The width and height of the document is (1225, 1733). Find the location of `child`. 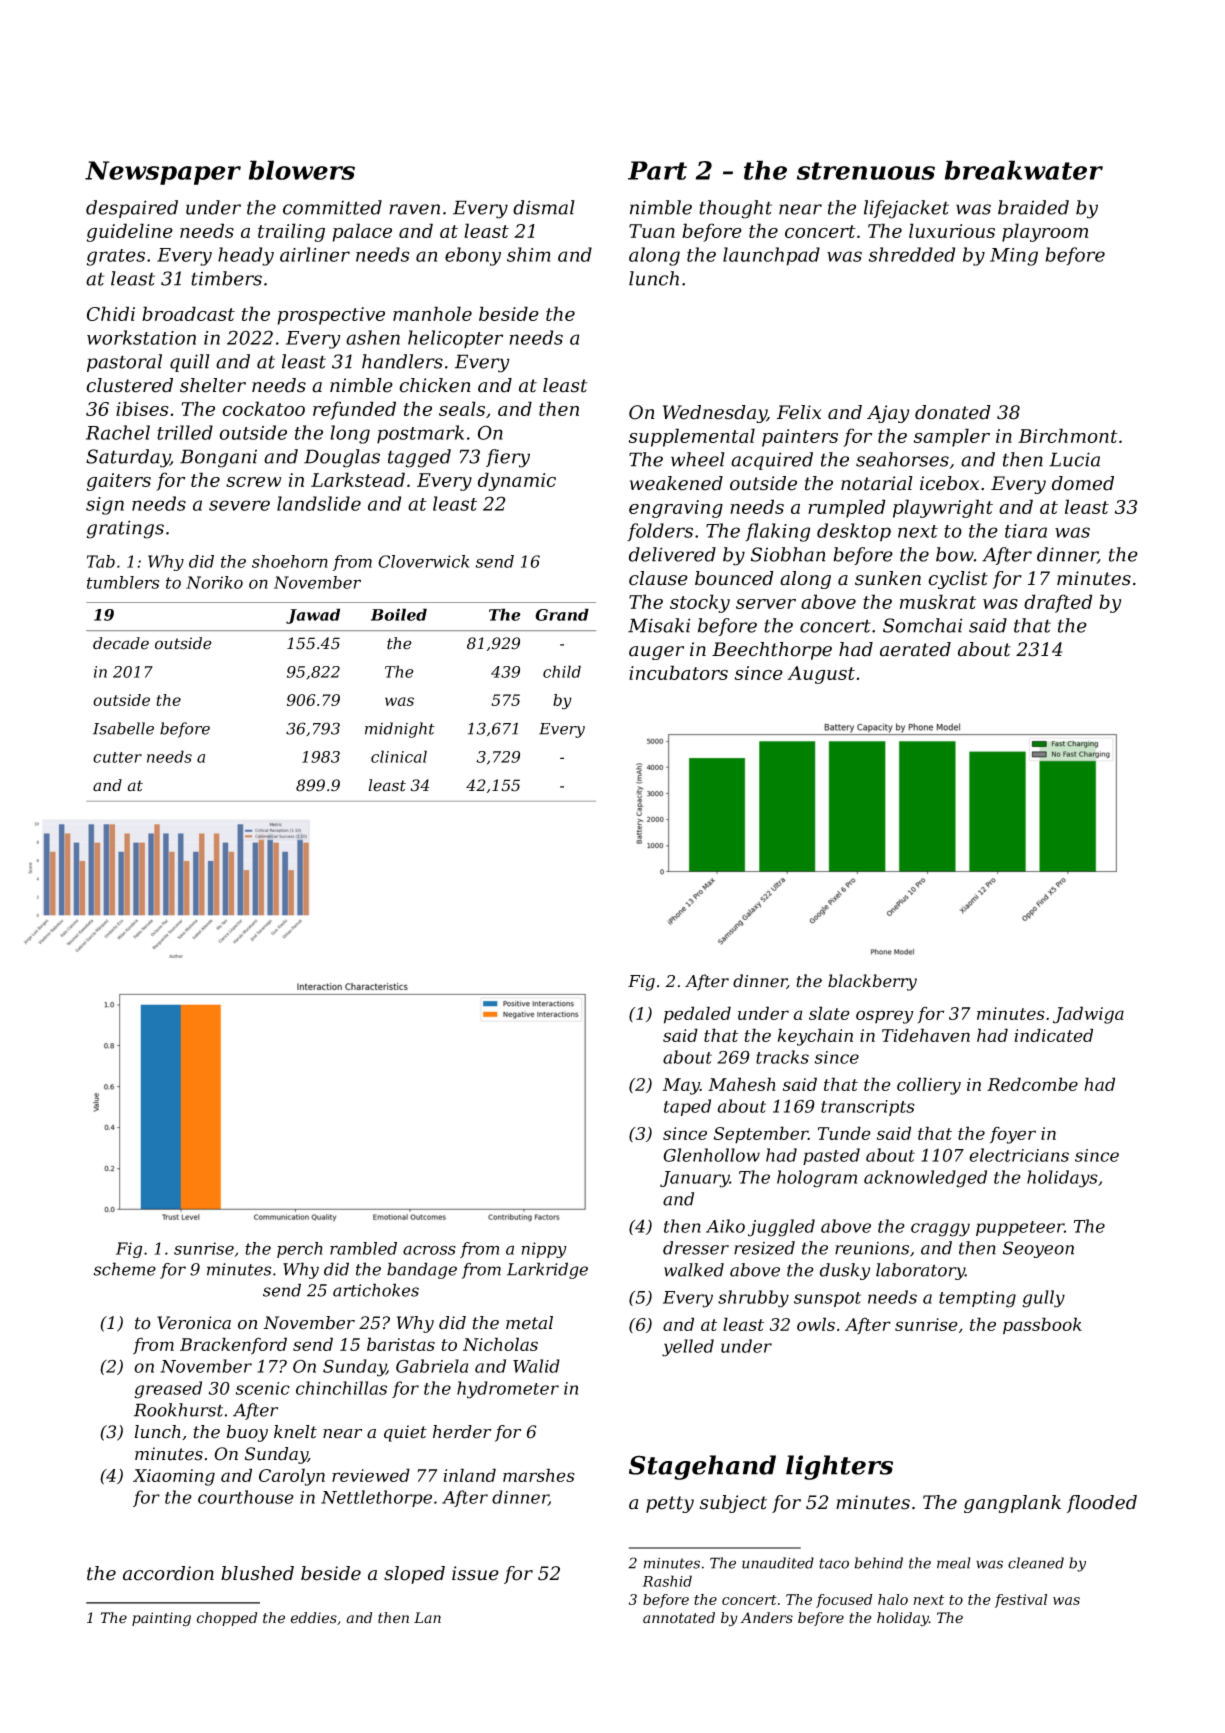

child is located at coordinates (562, 671).
